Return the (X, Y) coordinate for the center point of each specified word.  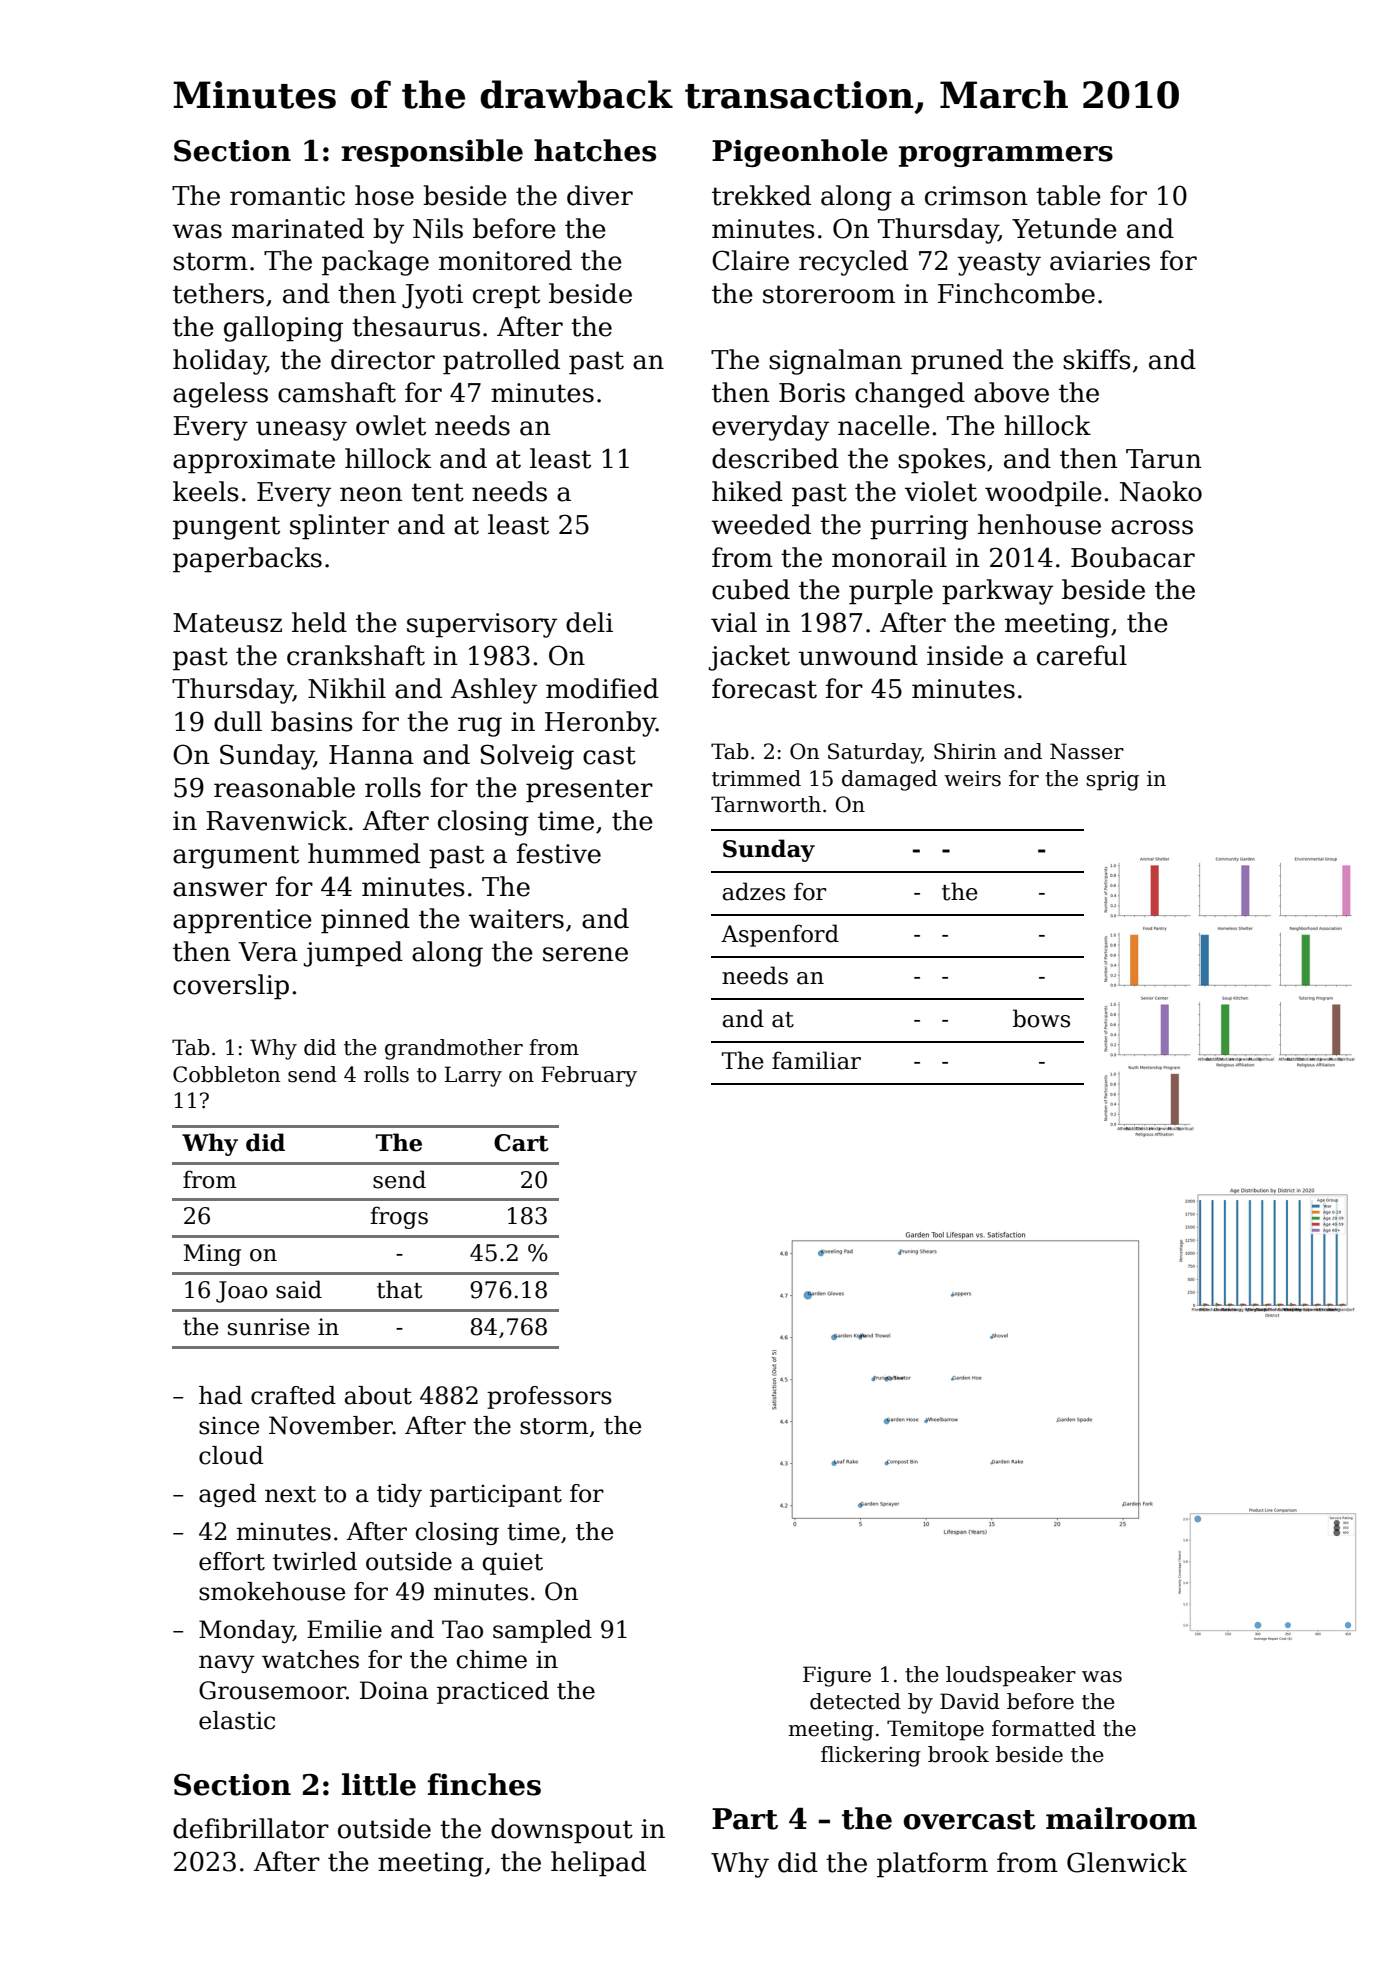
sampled (542, 1631)
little (379, 1784)
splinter (339, 527)
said (299, 1289)
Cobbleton (227, 1074)
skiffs (1097, 359)
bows (1041, 1018)
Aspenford (780, 935)
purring (919, 527)
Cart (521, 1143)
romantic (287, 196)
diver (600, 195)
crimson (976, 196)
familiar (816, 1060)
